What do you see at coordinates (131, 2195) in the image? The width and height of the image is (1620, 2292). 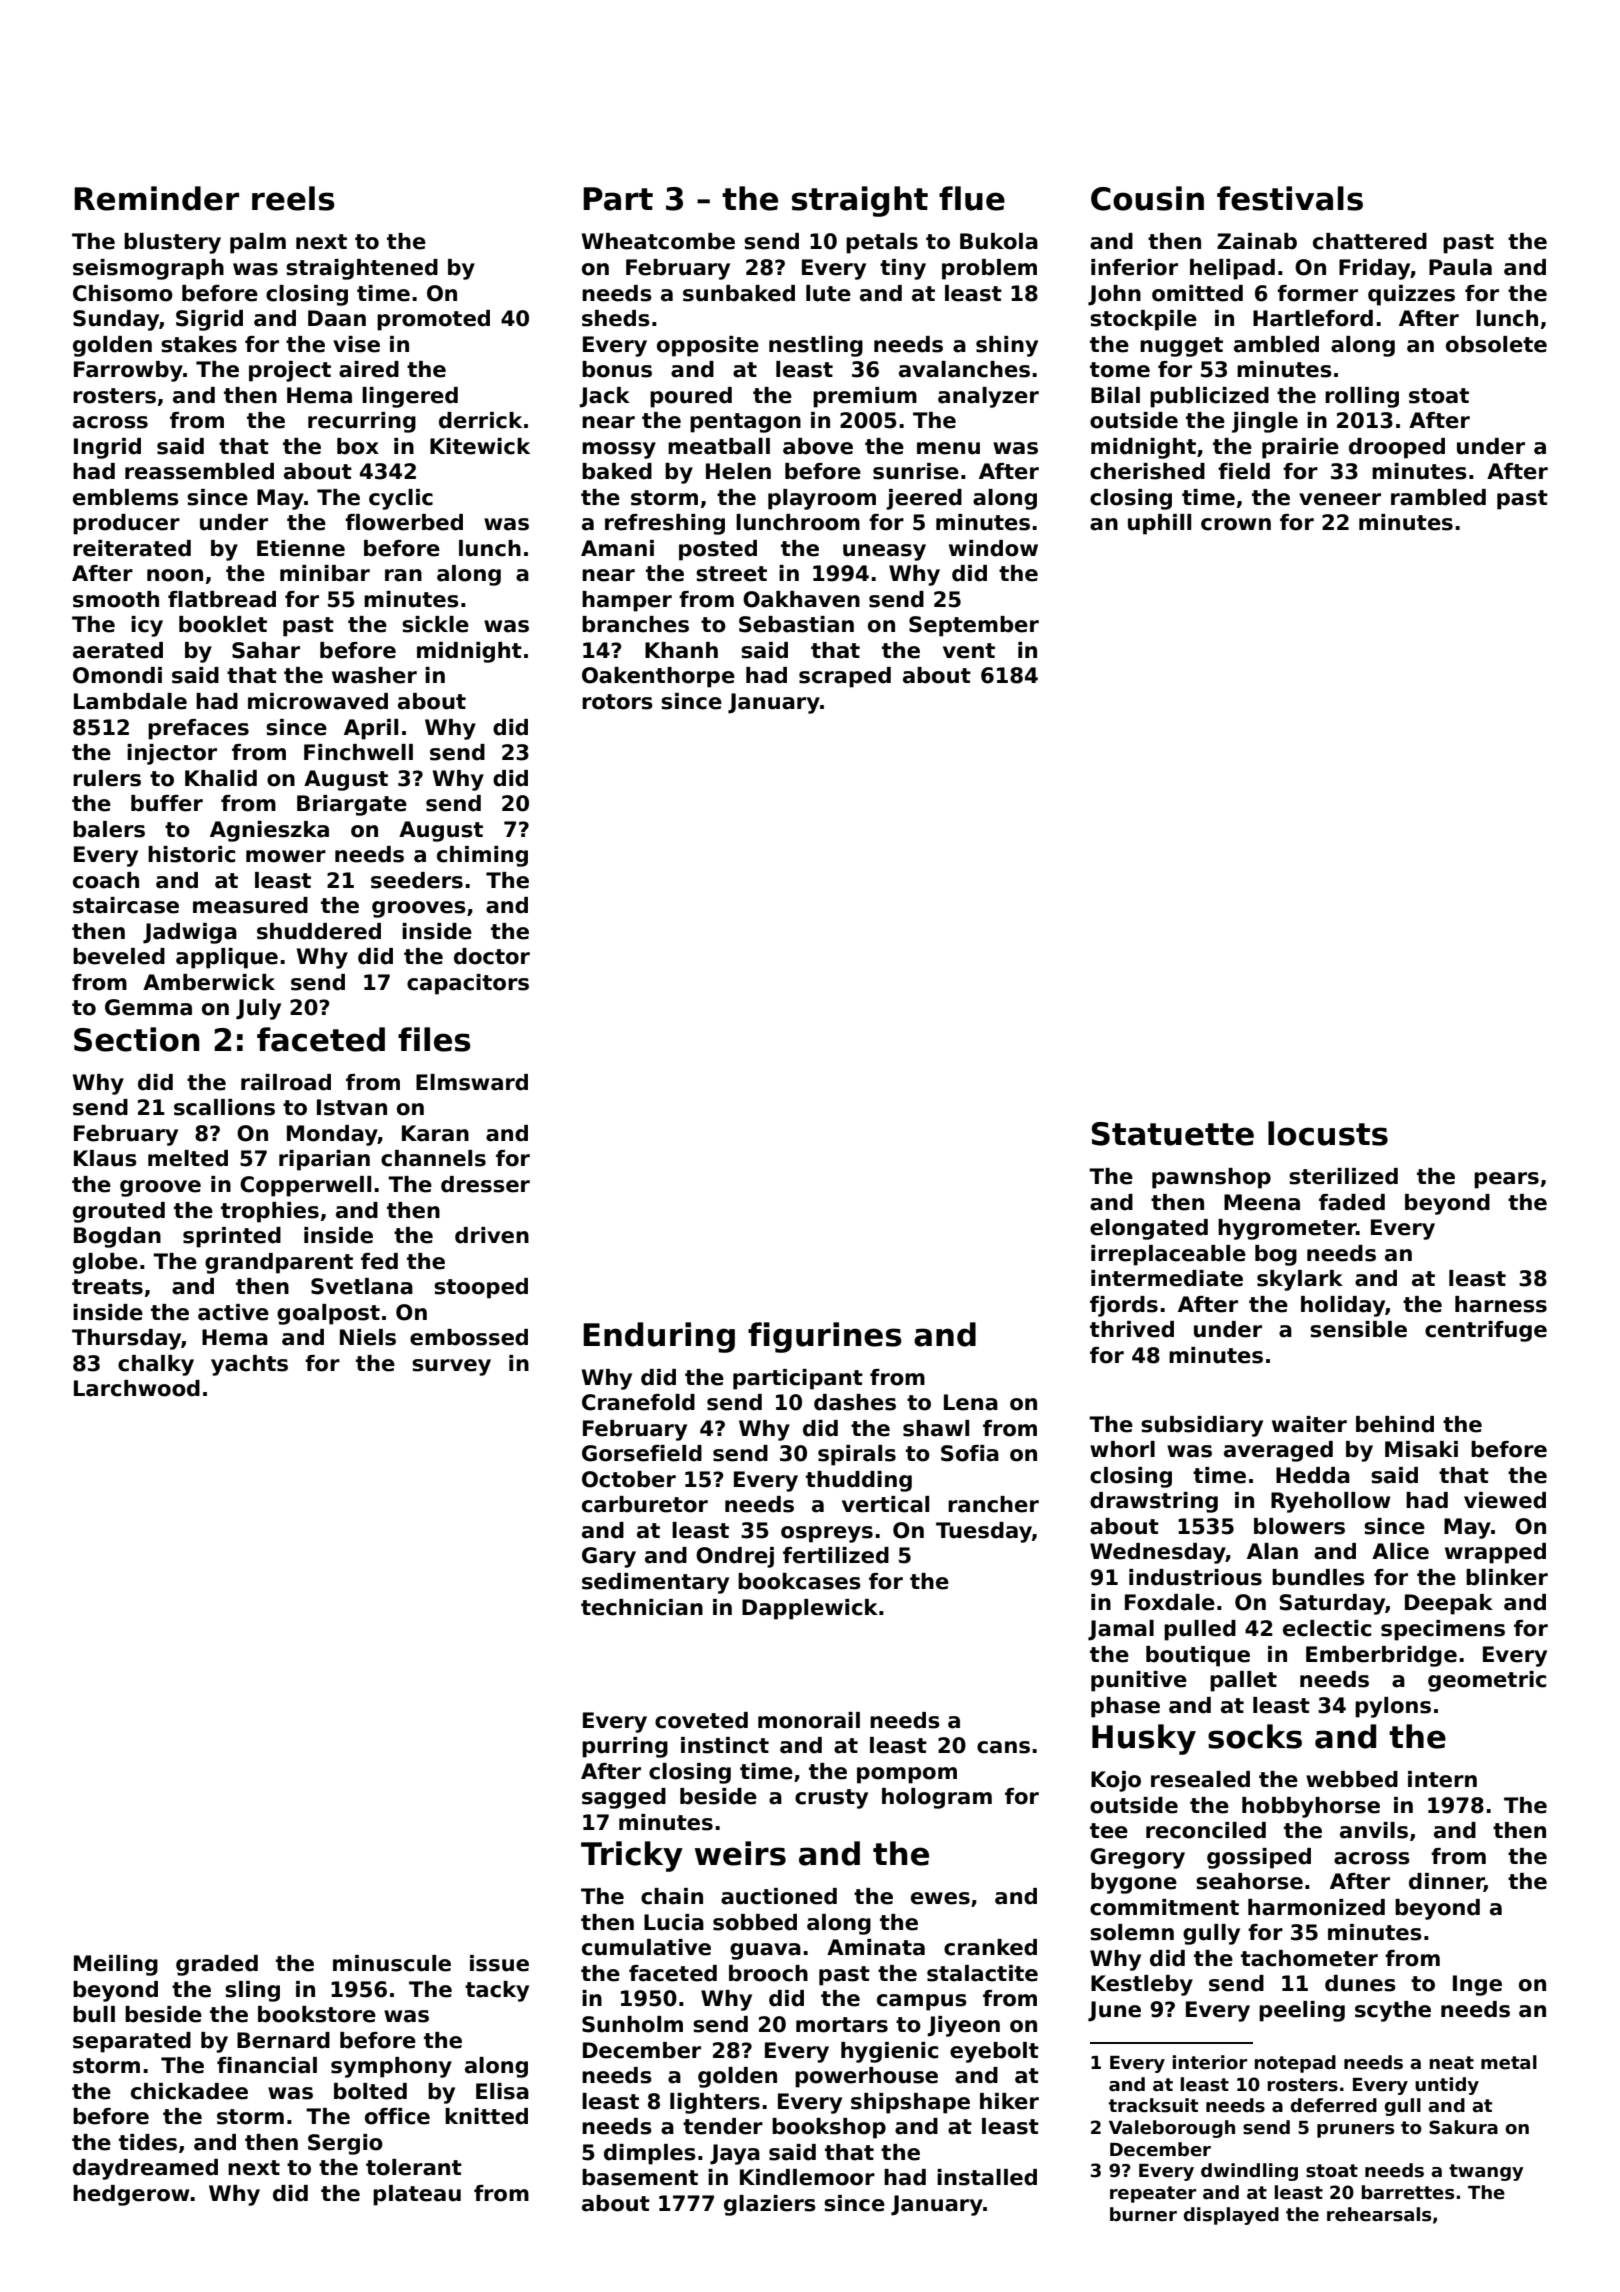 I see `hedgerow` at bounding box center [131, 2195].
